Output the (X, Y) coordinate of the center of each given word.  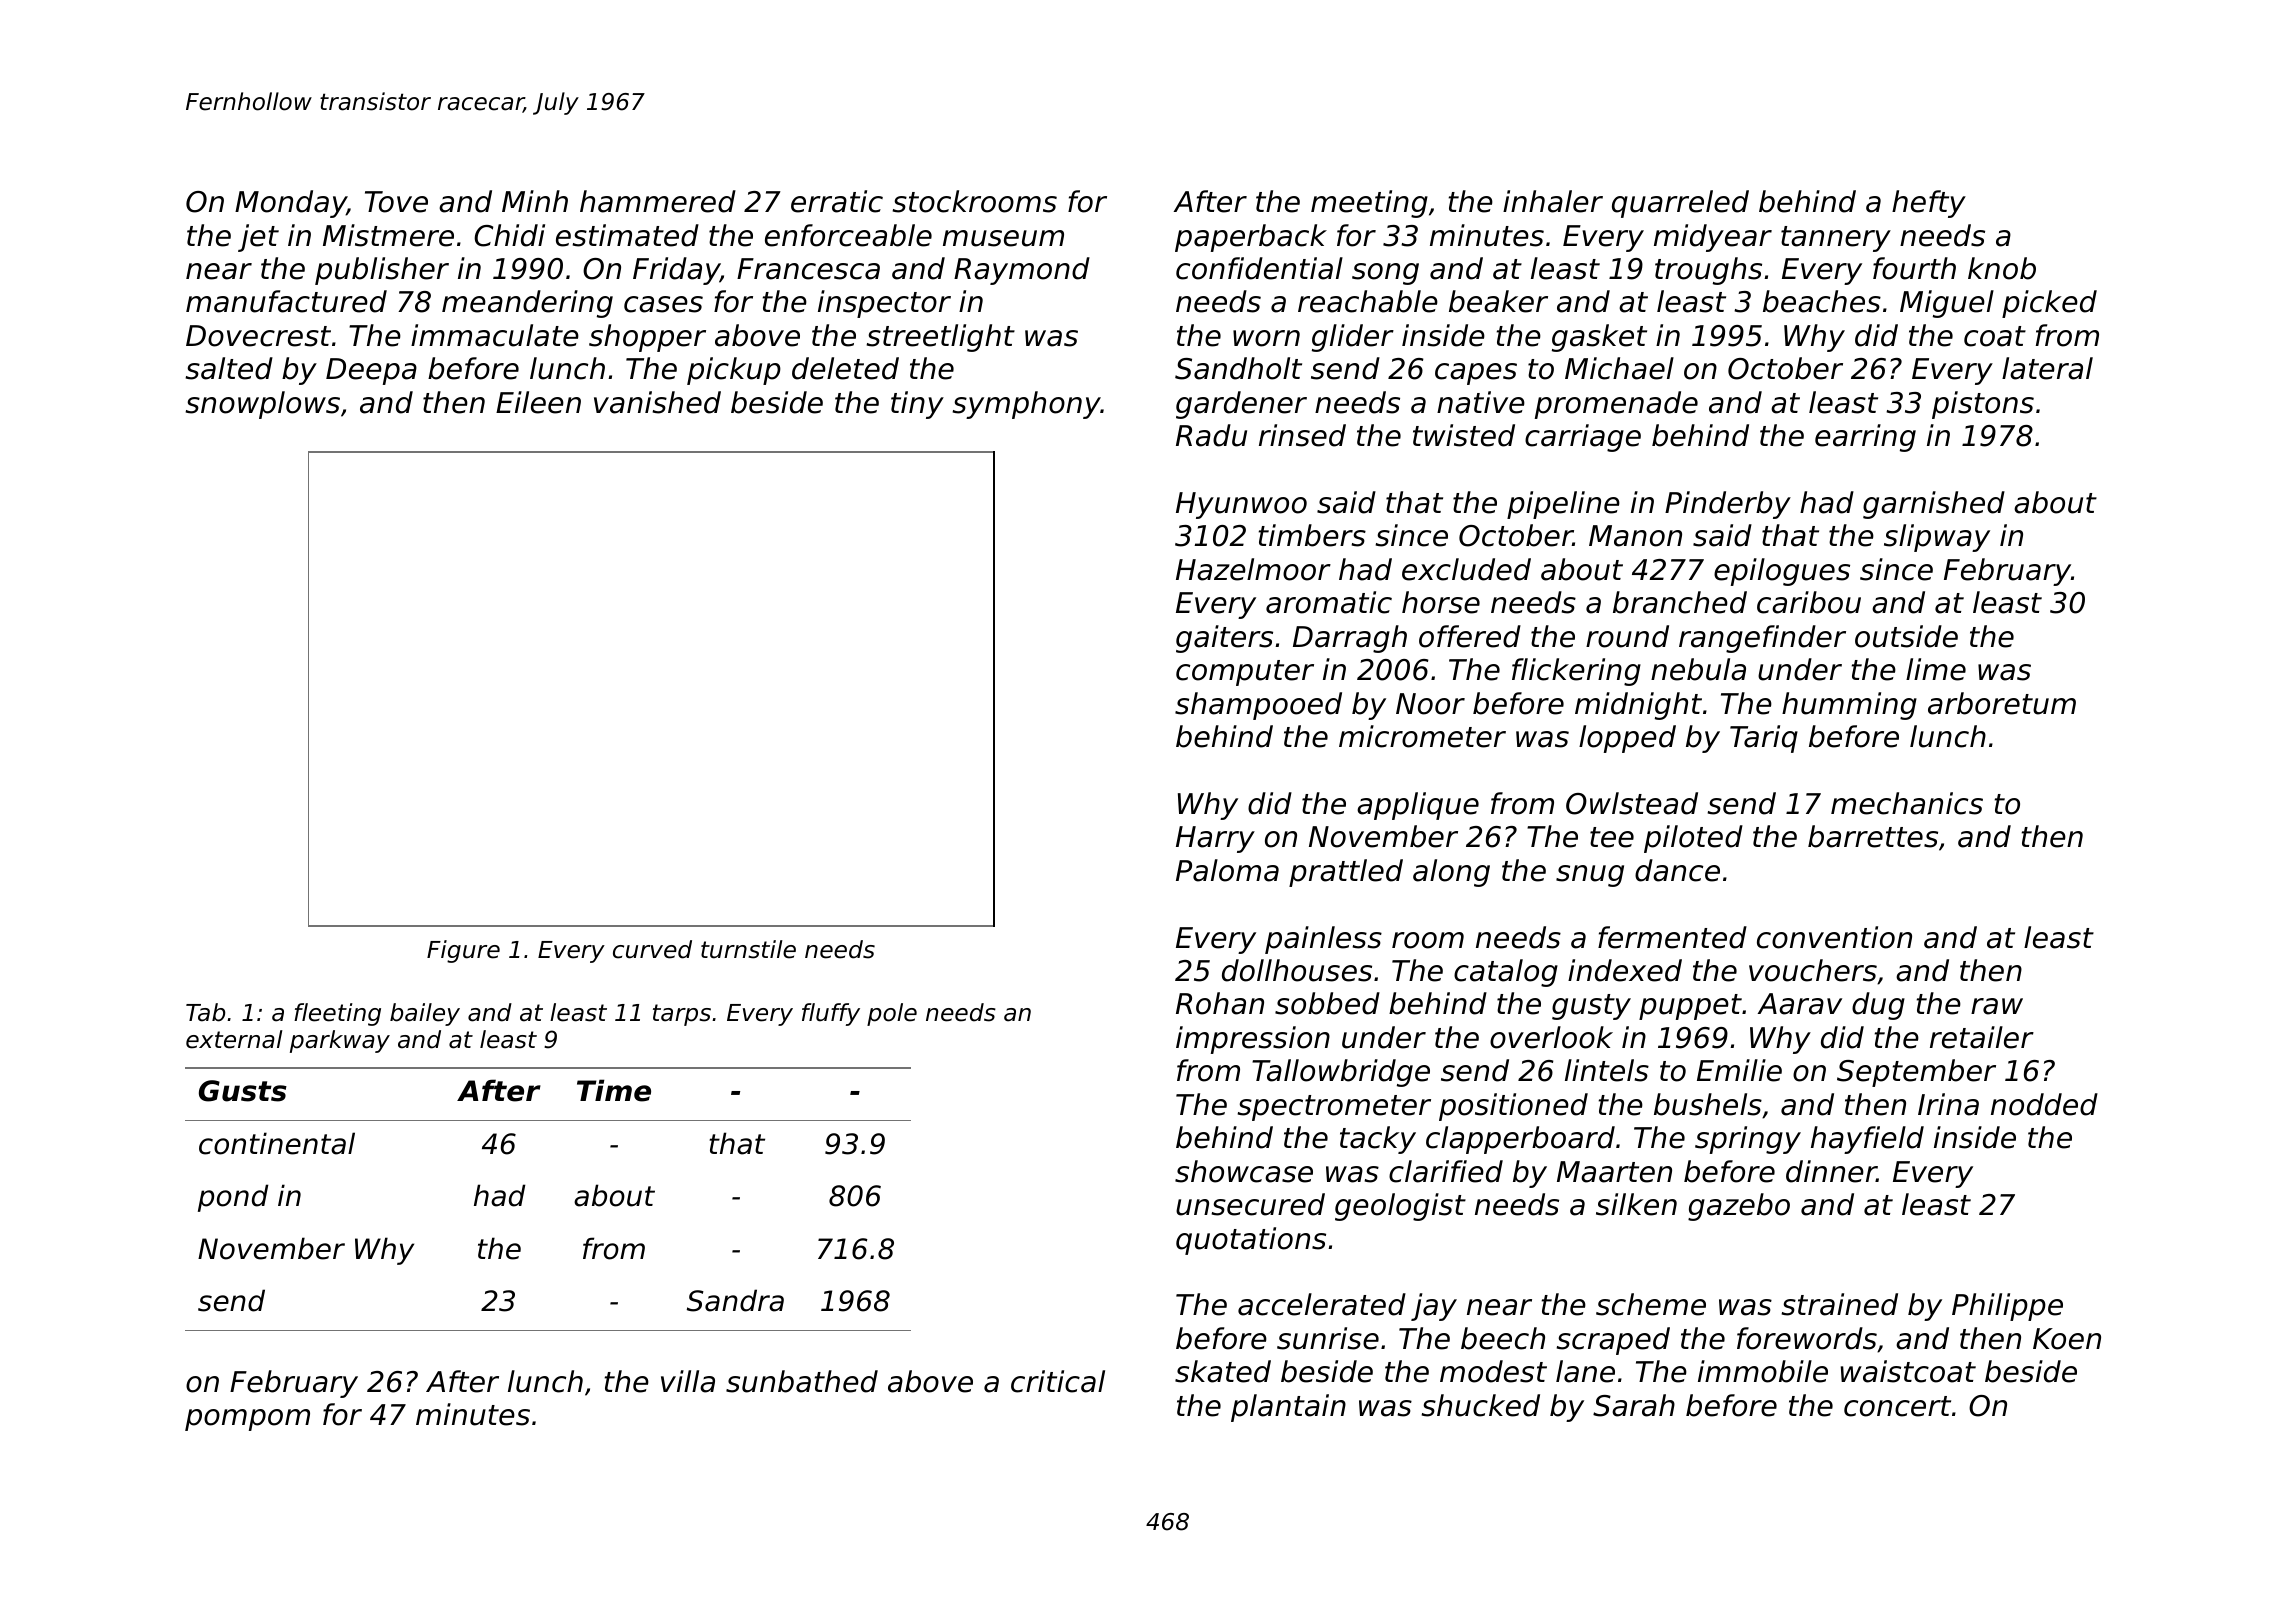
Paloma (1227, 870)
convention (1834, 937)
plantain (1288, 1408)
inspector (884, 304)
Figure (463, 951)
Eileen (538, 402)
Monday (291, 204)
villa (688, 1381)
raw (1997, 1006)
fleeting (337, 1014)
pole (892, 1014)
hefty (1929, 204)
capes (1476, 374)
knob (2002, 268)
